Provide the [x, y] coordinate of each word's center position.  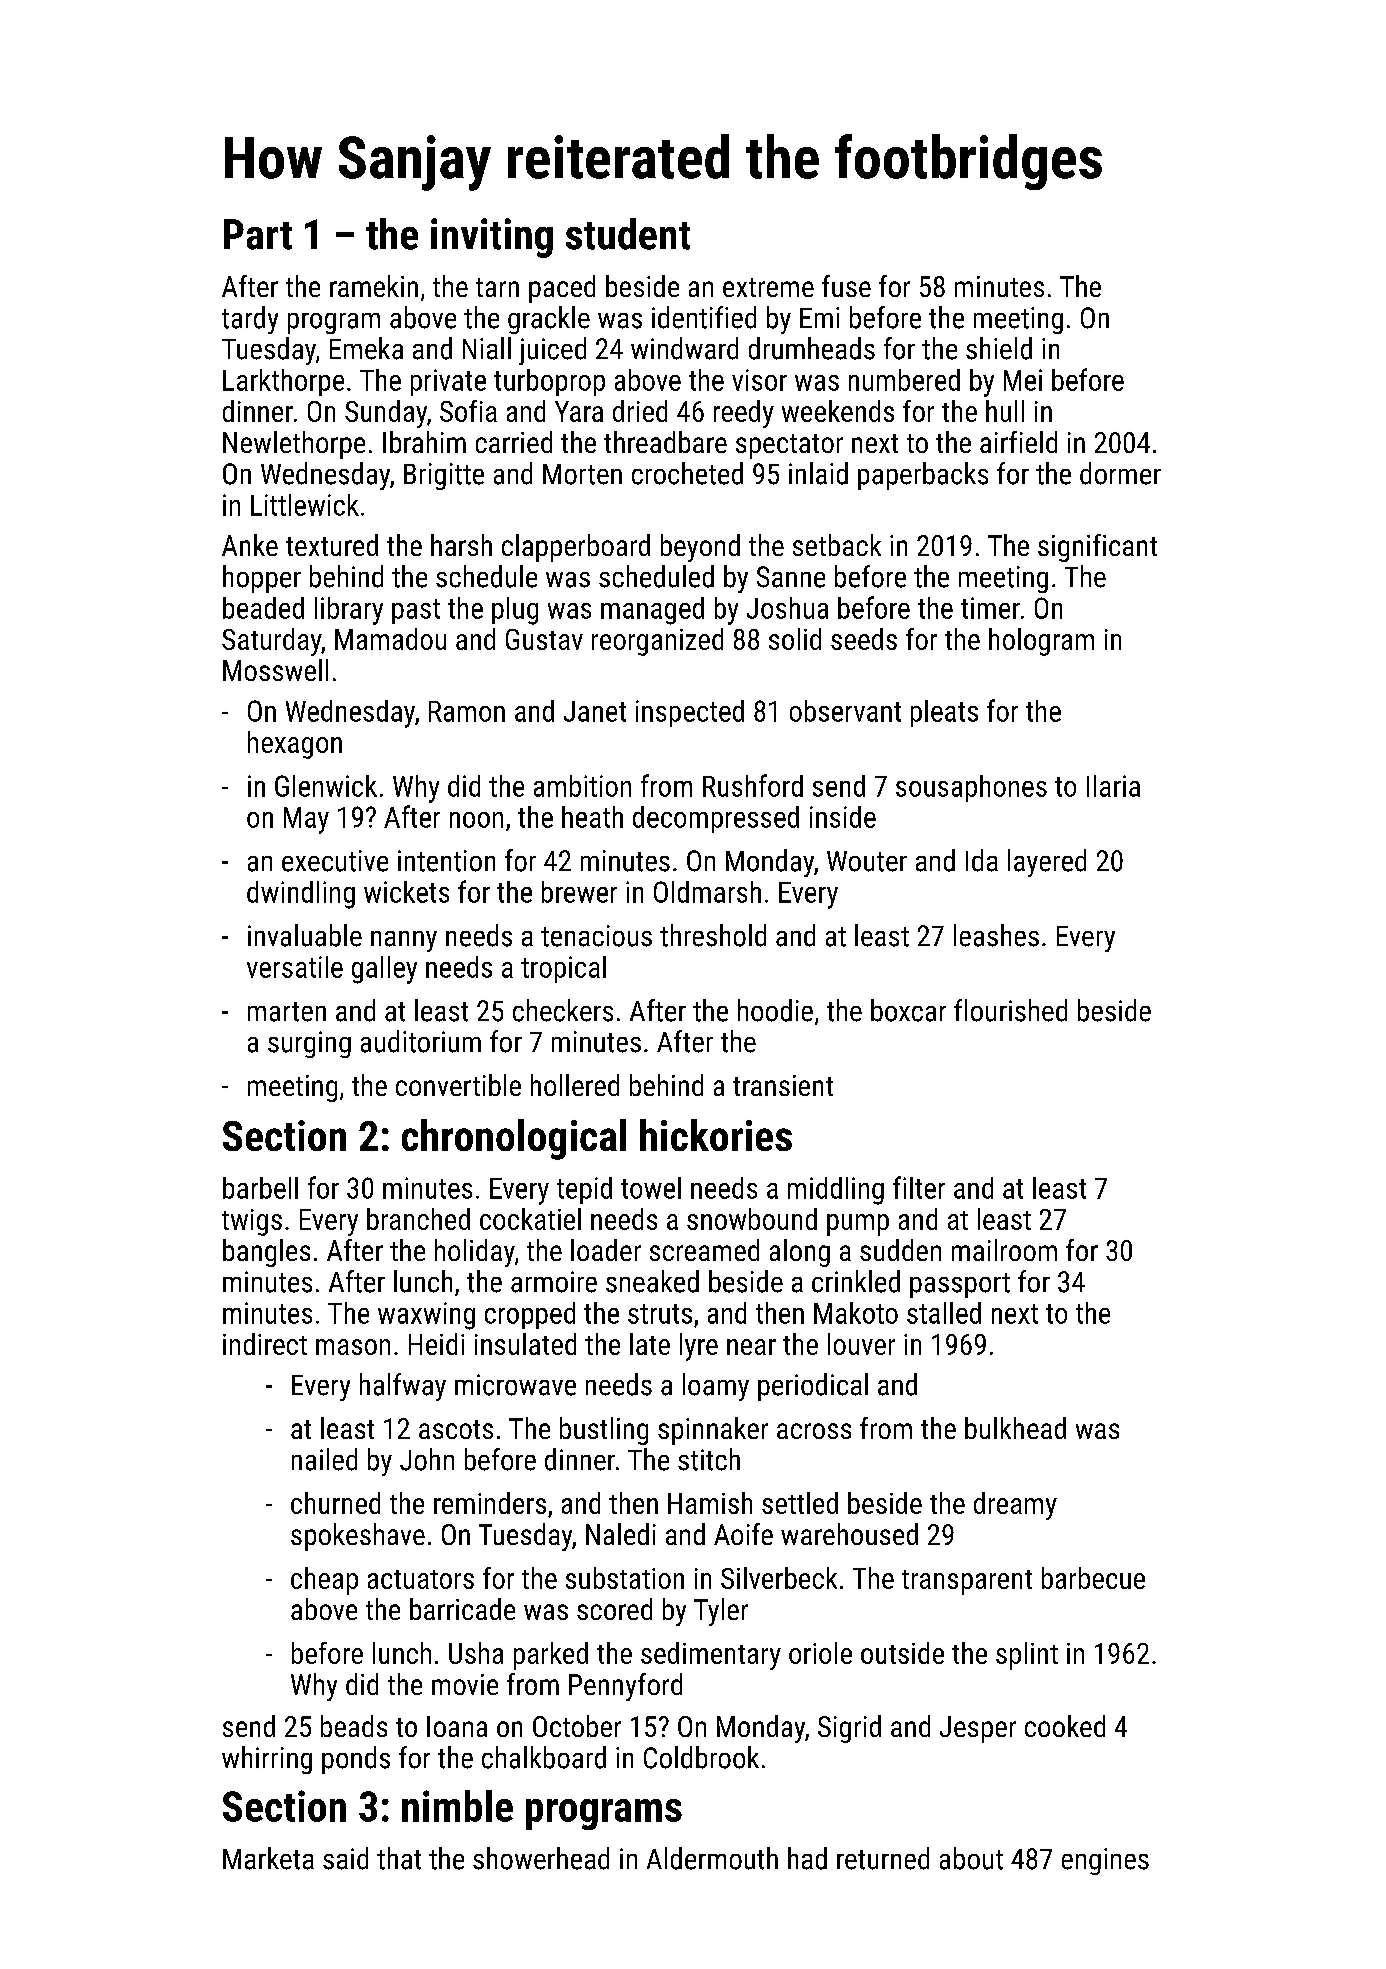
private [448, 382]
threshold [713, 935]
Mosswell [275, 670]
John [427, 1459]
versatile [295, 967]
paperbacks [923, 476]
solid [795, 639]
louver [861, 1344]
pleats [944, 713]
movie [465, 1684]
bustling [604, 1431]
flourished [1010, 1010]
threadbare [665, 442]
